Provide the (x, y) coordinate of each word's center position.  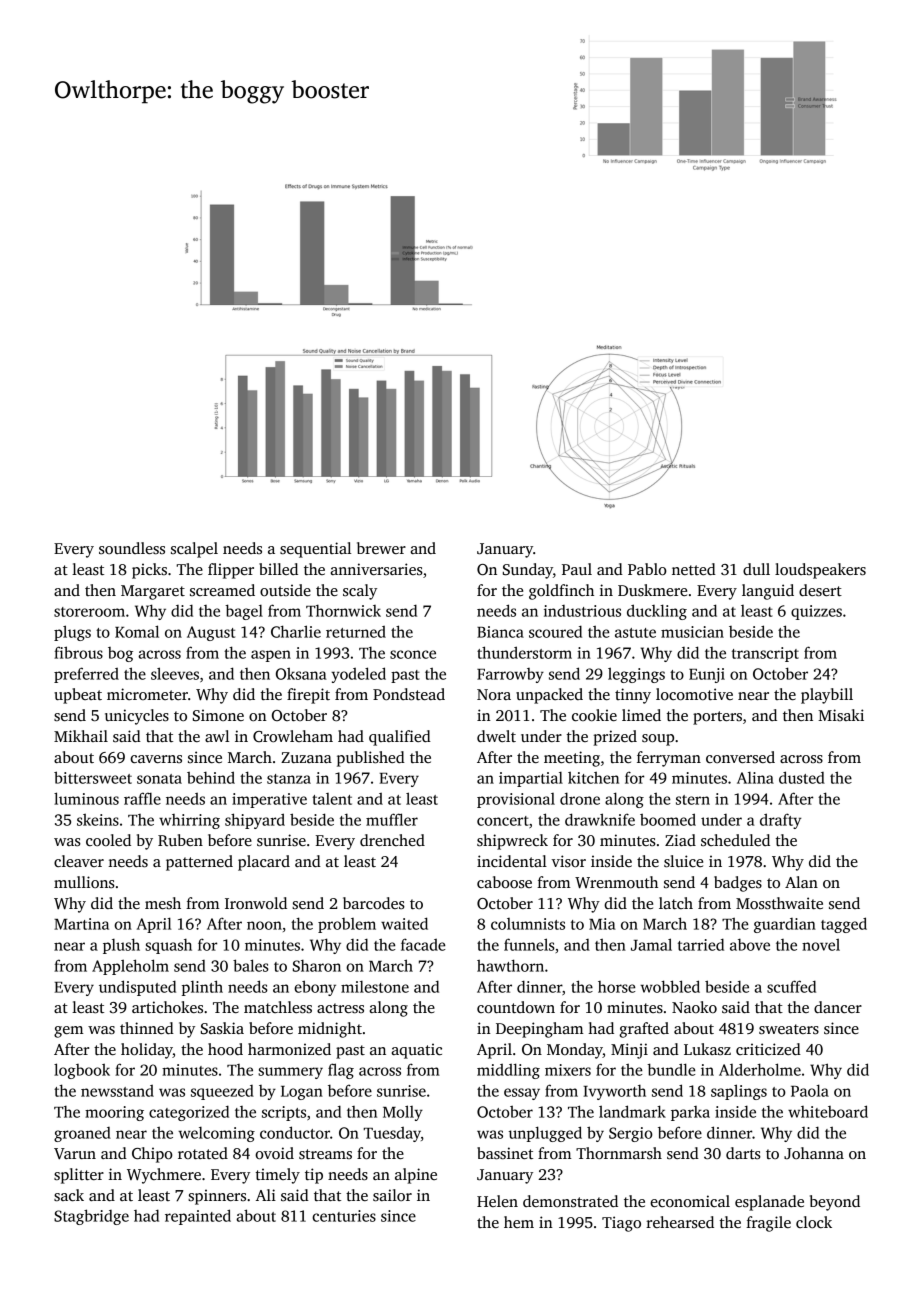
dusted (802, 777)
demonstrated (570, 1201)
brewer (381, 548)
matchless (278, 1007)
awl (217, 736)
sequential (315, 550)
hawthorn (510, 965)
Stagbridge (91, 1217)
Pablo (647, 569)
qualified (400, 738)
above (750, 945)
